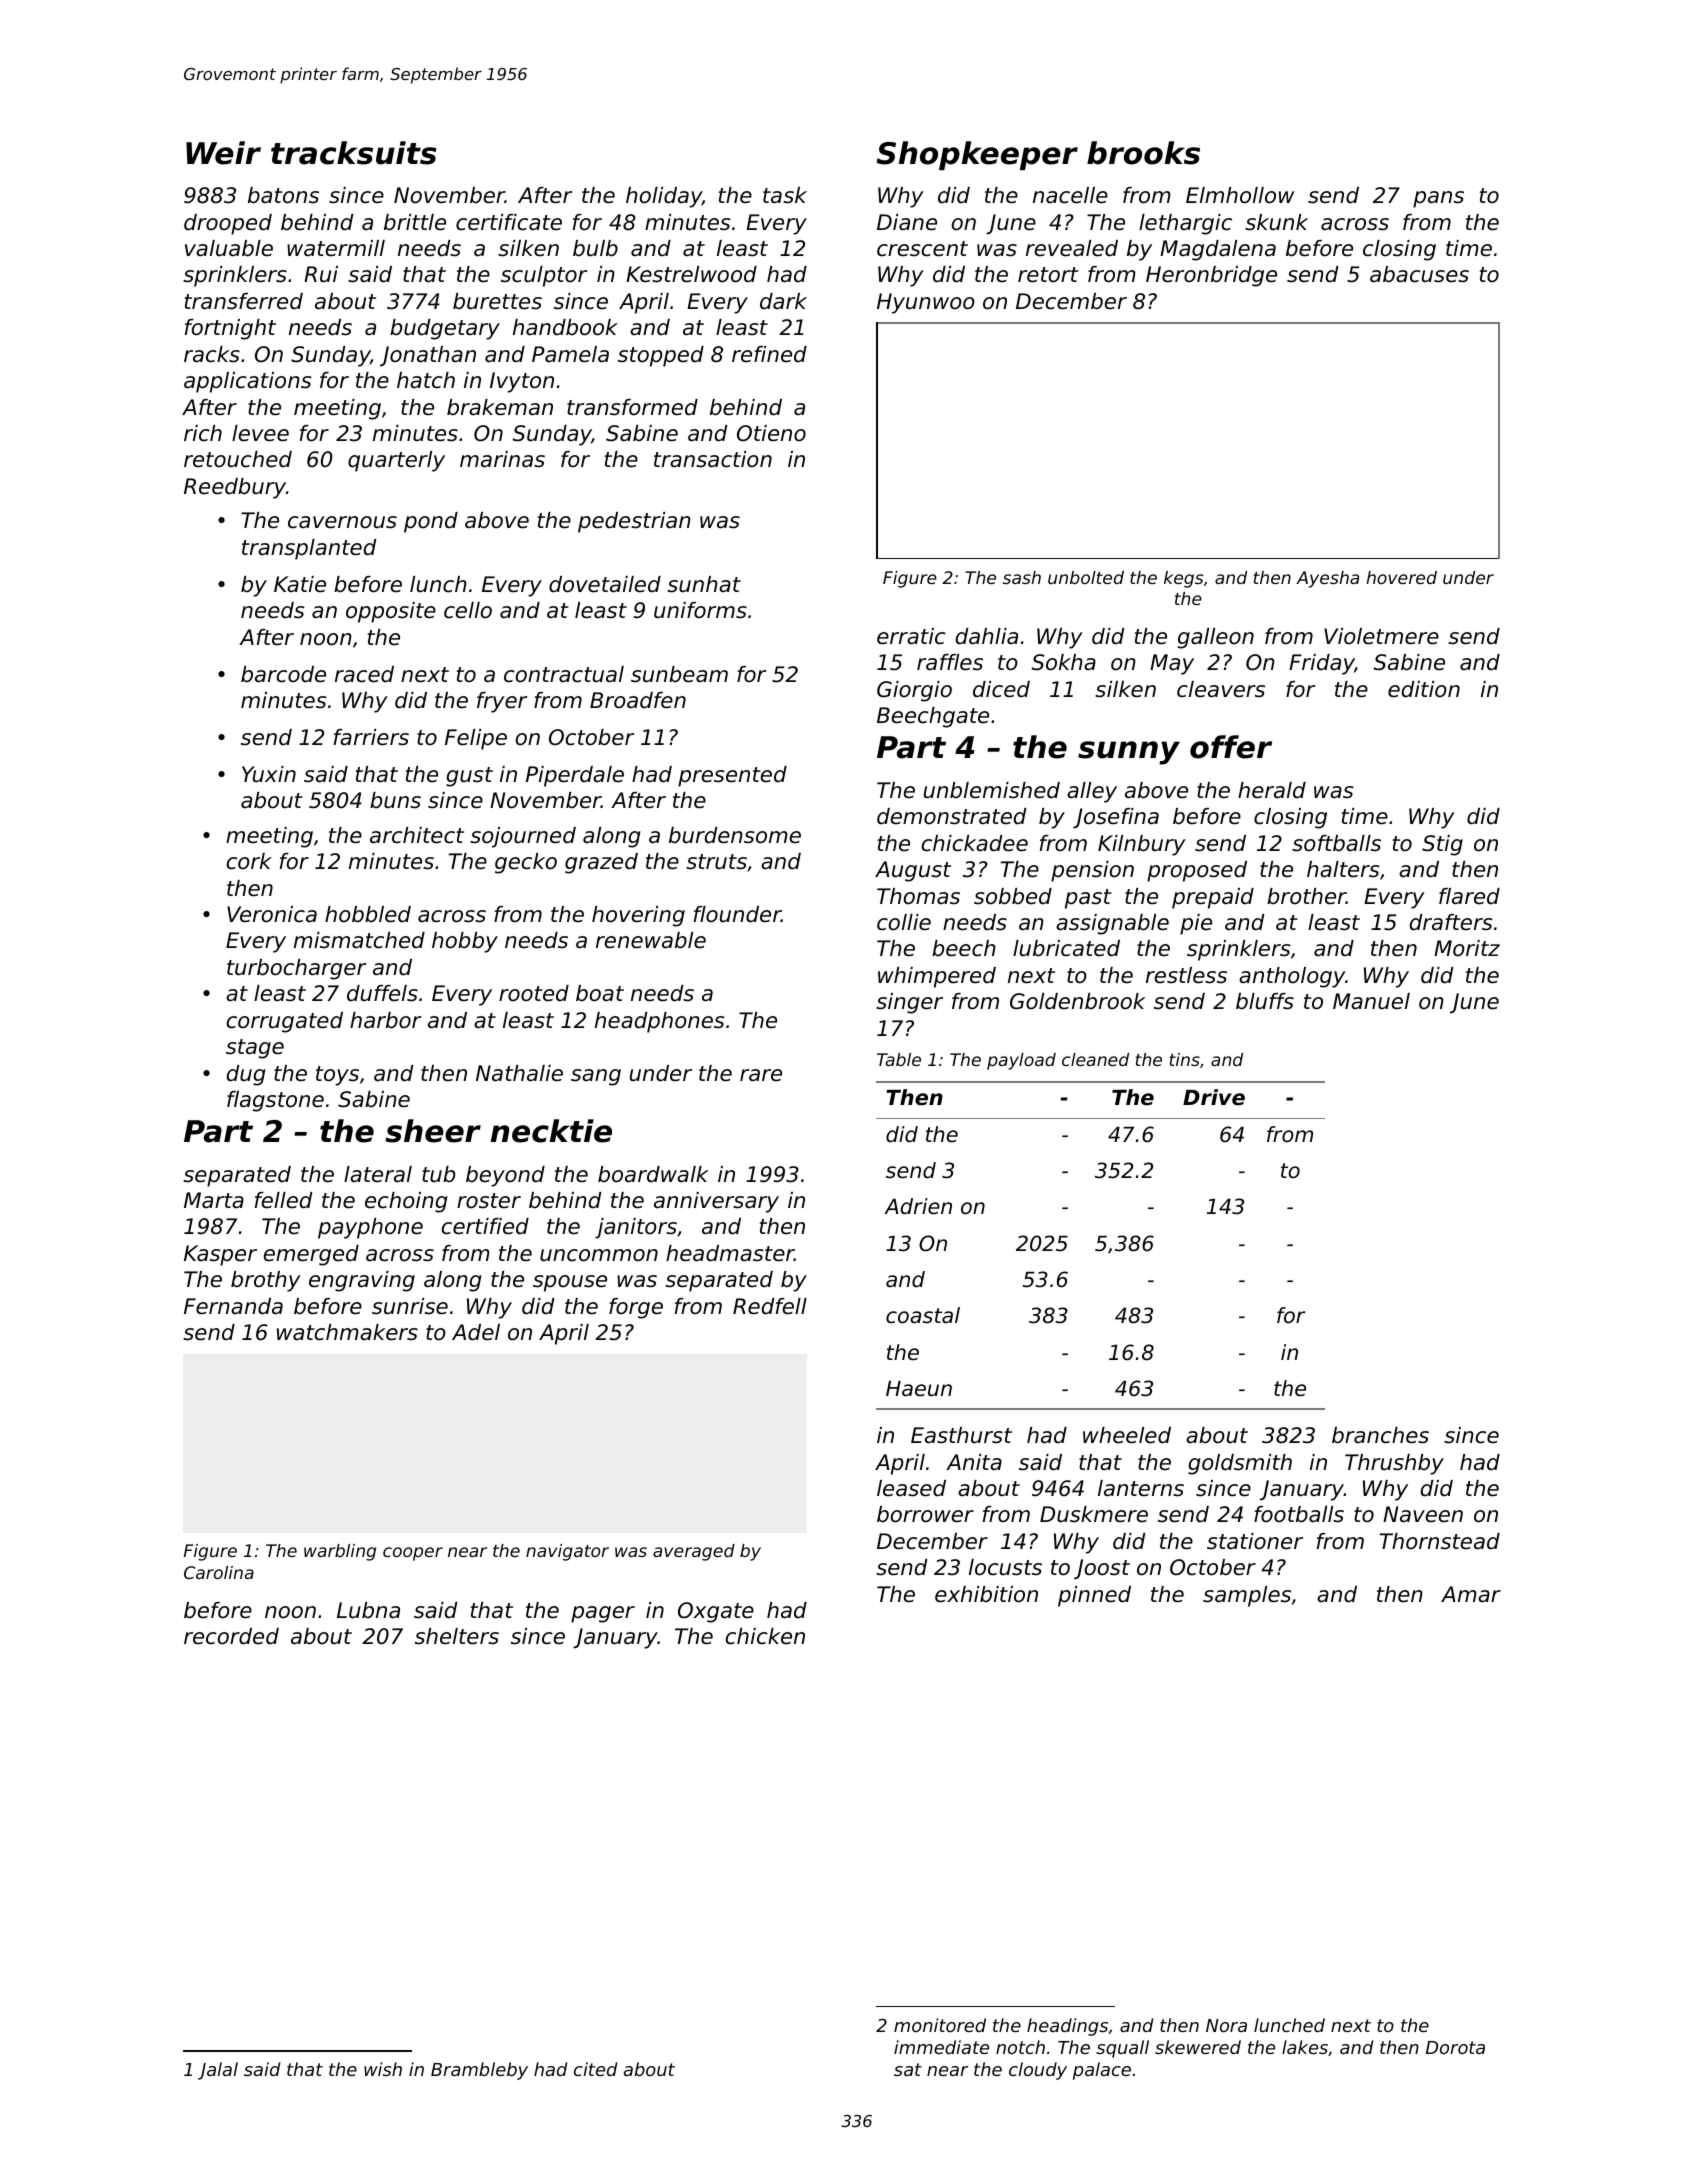 This screenshot has height=2178, width=1683. I want to click on brittle, so click(415, 222).
